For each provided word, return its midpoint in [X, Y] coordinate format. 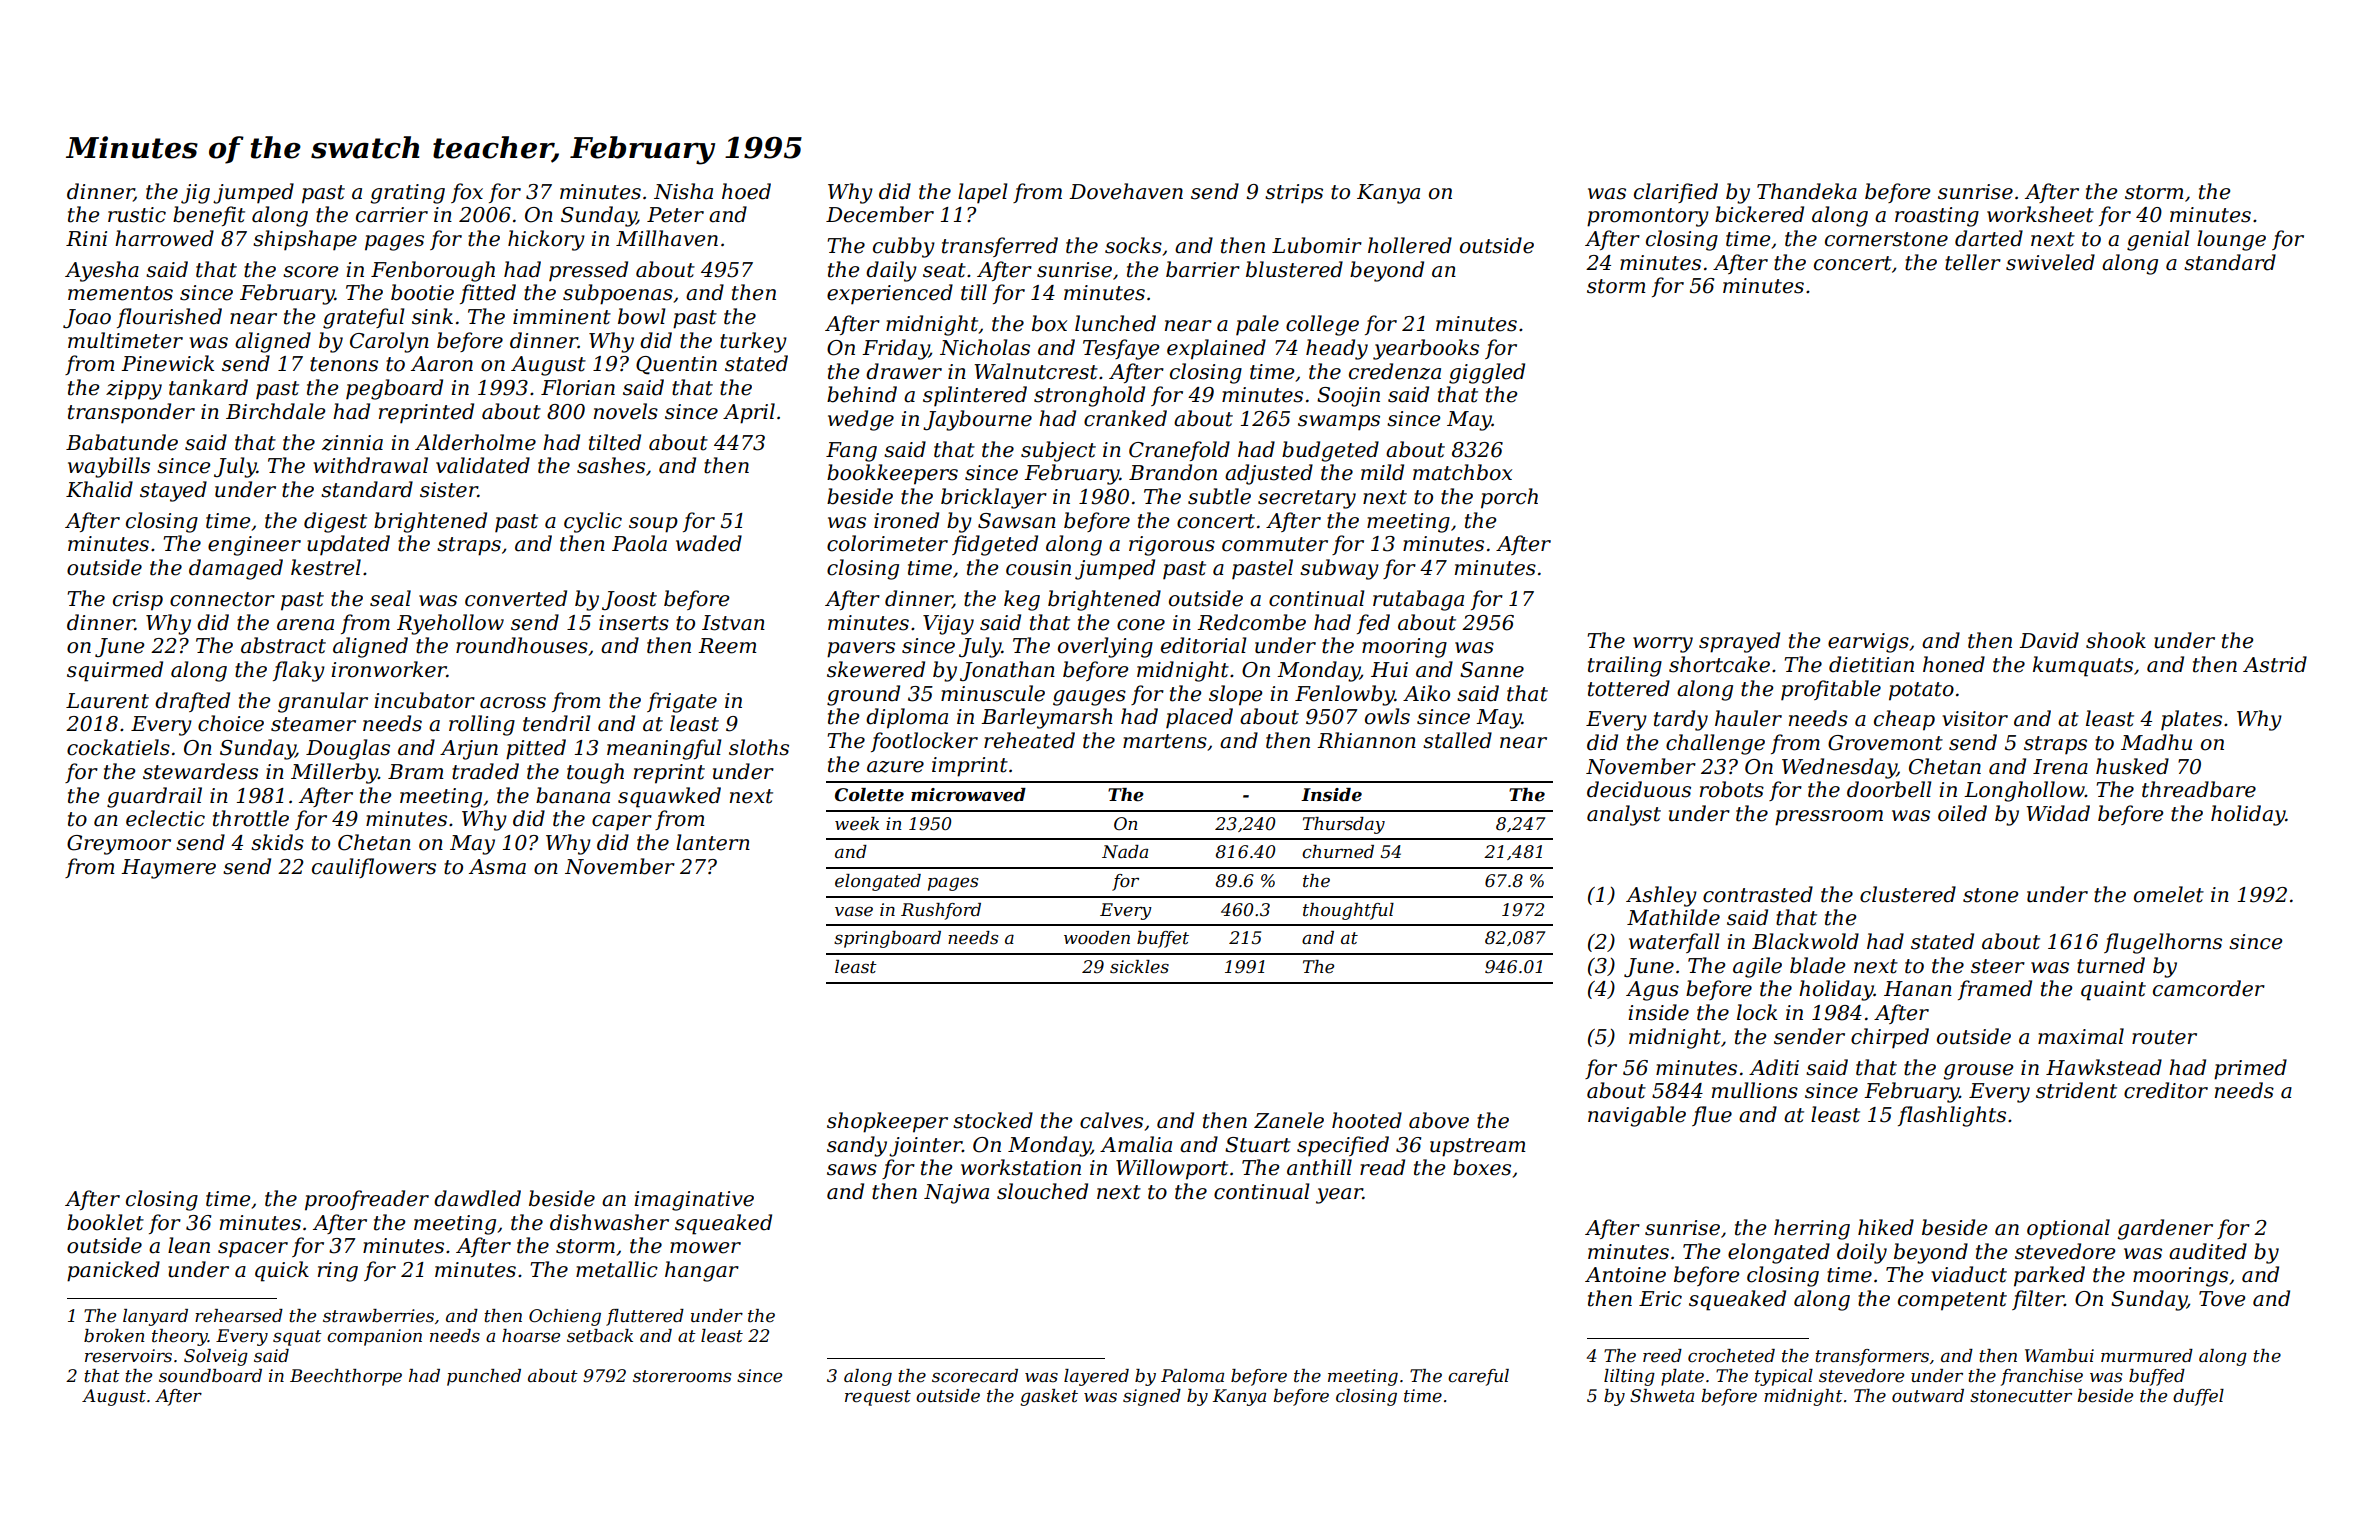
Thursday [1344, 825]
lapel [982, 193]
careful [1478, 1377]
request [878, 1398]
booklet [105, 1222]
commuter [1275, 544]
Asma [497, 867]
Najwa [956, 1194]
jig [195, 194]
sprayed [1739, 642]
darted [1989, 238]
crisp [138, 601]
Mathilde [1673, 917]
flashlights [1952, 1116]
